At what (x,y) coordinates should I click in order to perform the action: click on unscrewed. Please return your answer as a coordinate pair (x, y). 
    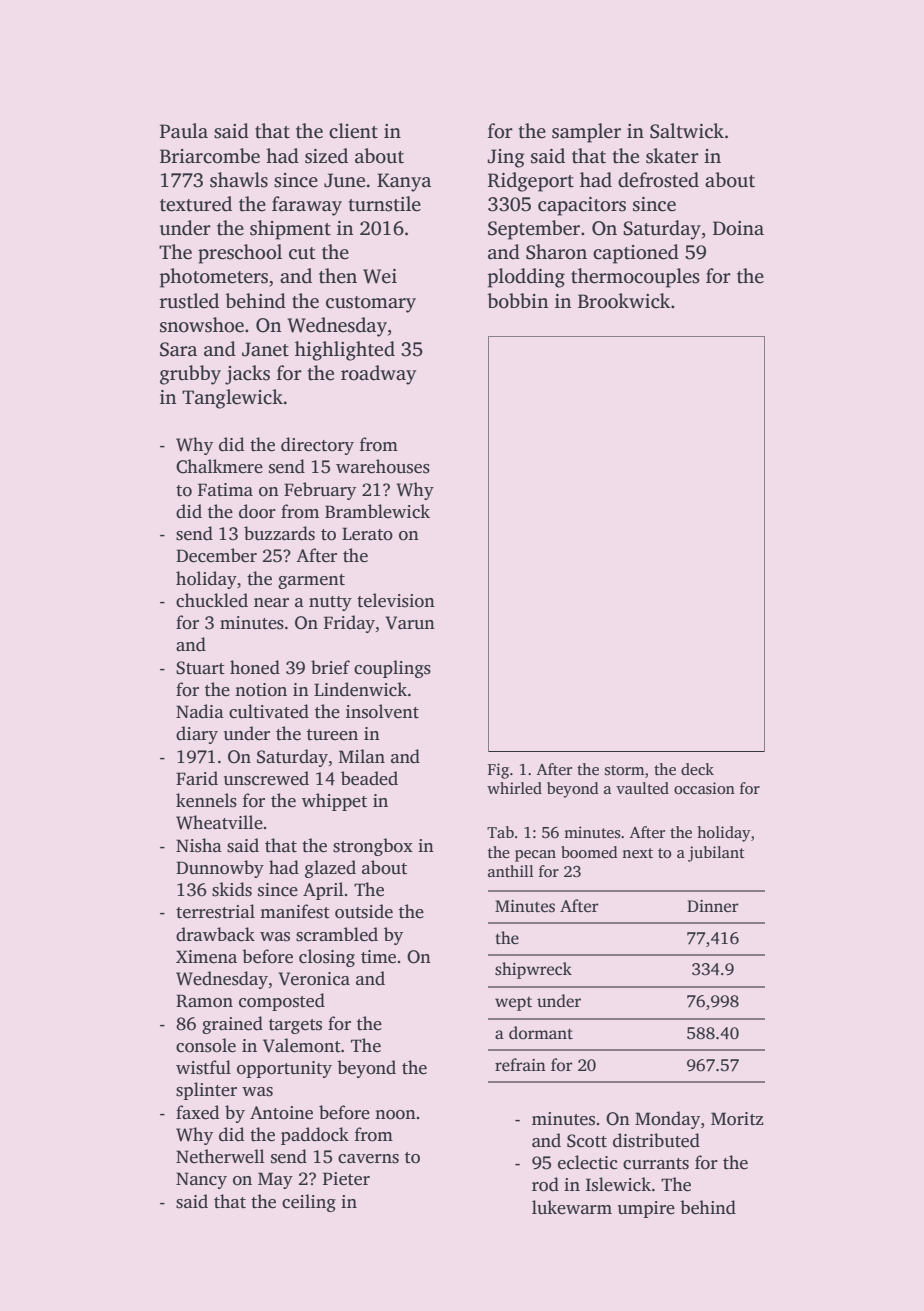
    Looking at the image, I should click on (266, 778).
